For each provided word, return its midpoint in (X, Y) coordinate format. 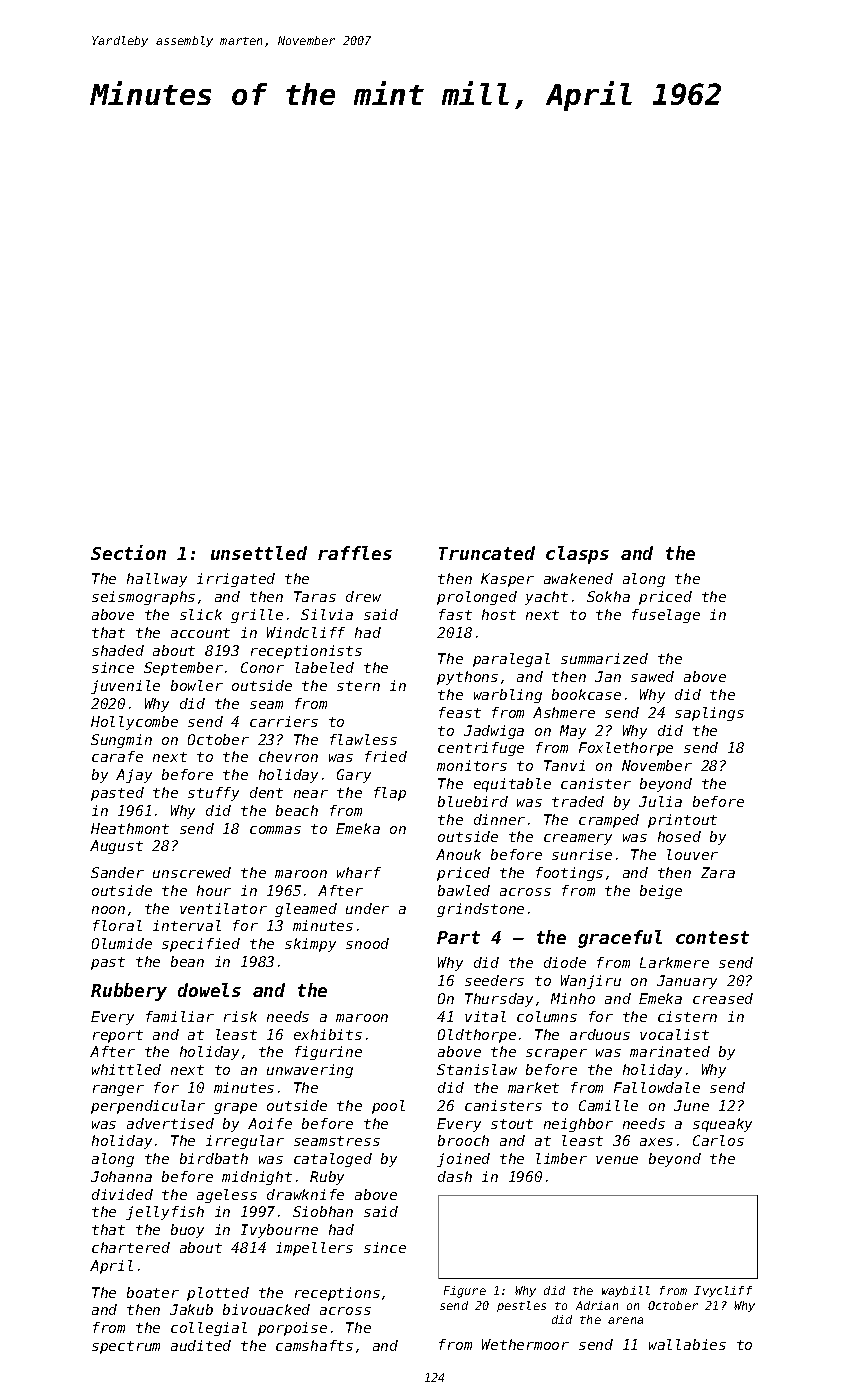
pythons (467, 678)
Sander (117, 872)
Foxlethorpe (626, 749)
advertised (170, 1123)
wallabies (687, 1344)
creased (723, 998)
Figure (465, 1292)
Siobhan (323, 1211)
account (200, 633)
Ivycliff (723, 1291)
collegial (209, 1329)
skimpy (310, 945)
